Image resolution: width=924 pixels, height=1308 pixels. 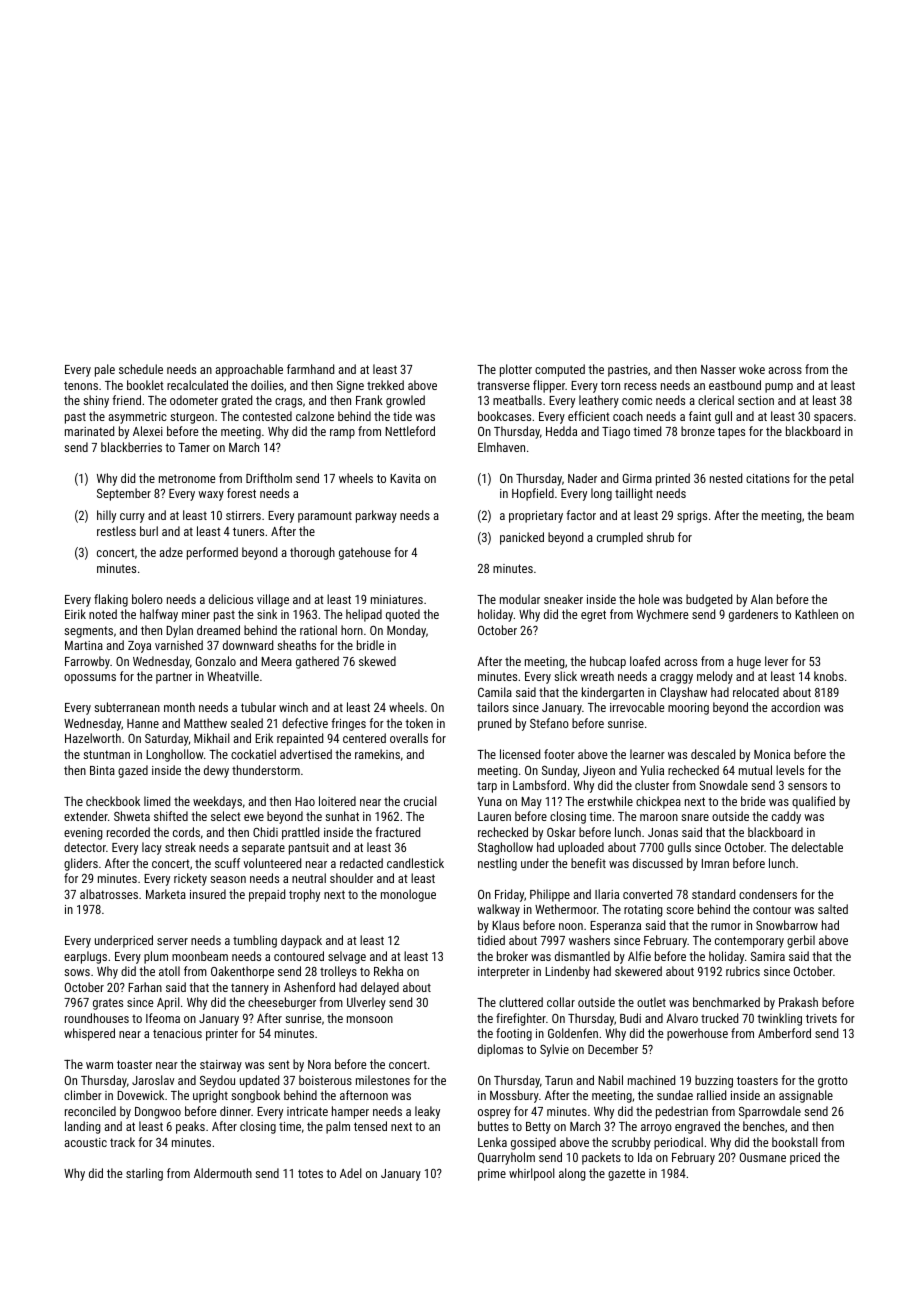 What do you see at coordinates (833, 419) in the document?
I see `spacers` at bounding box center [833, 419].
